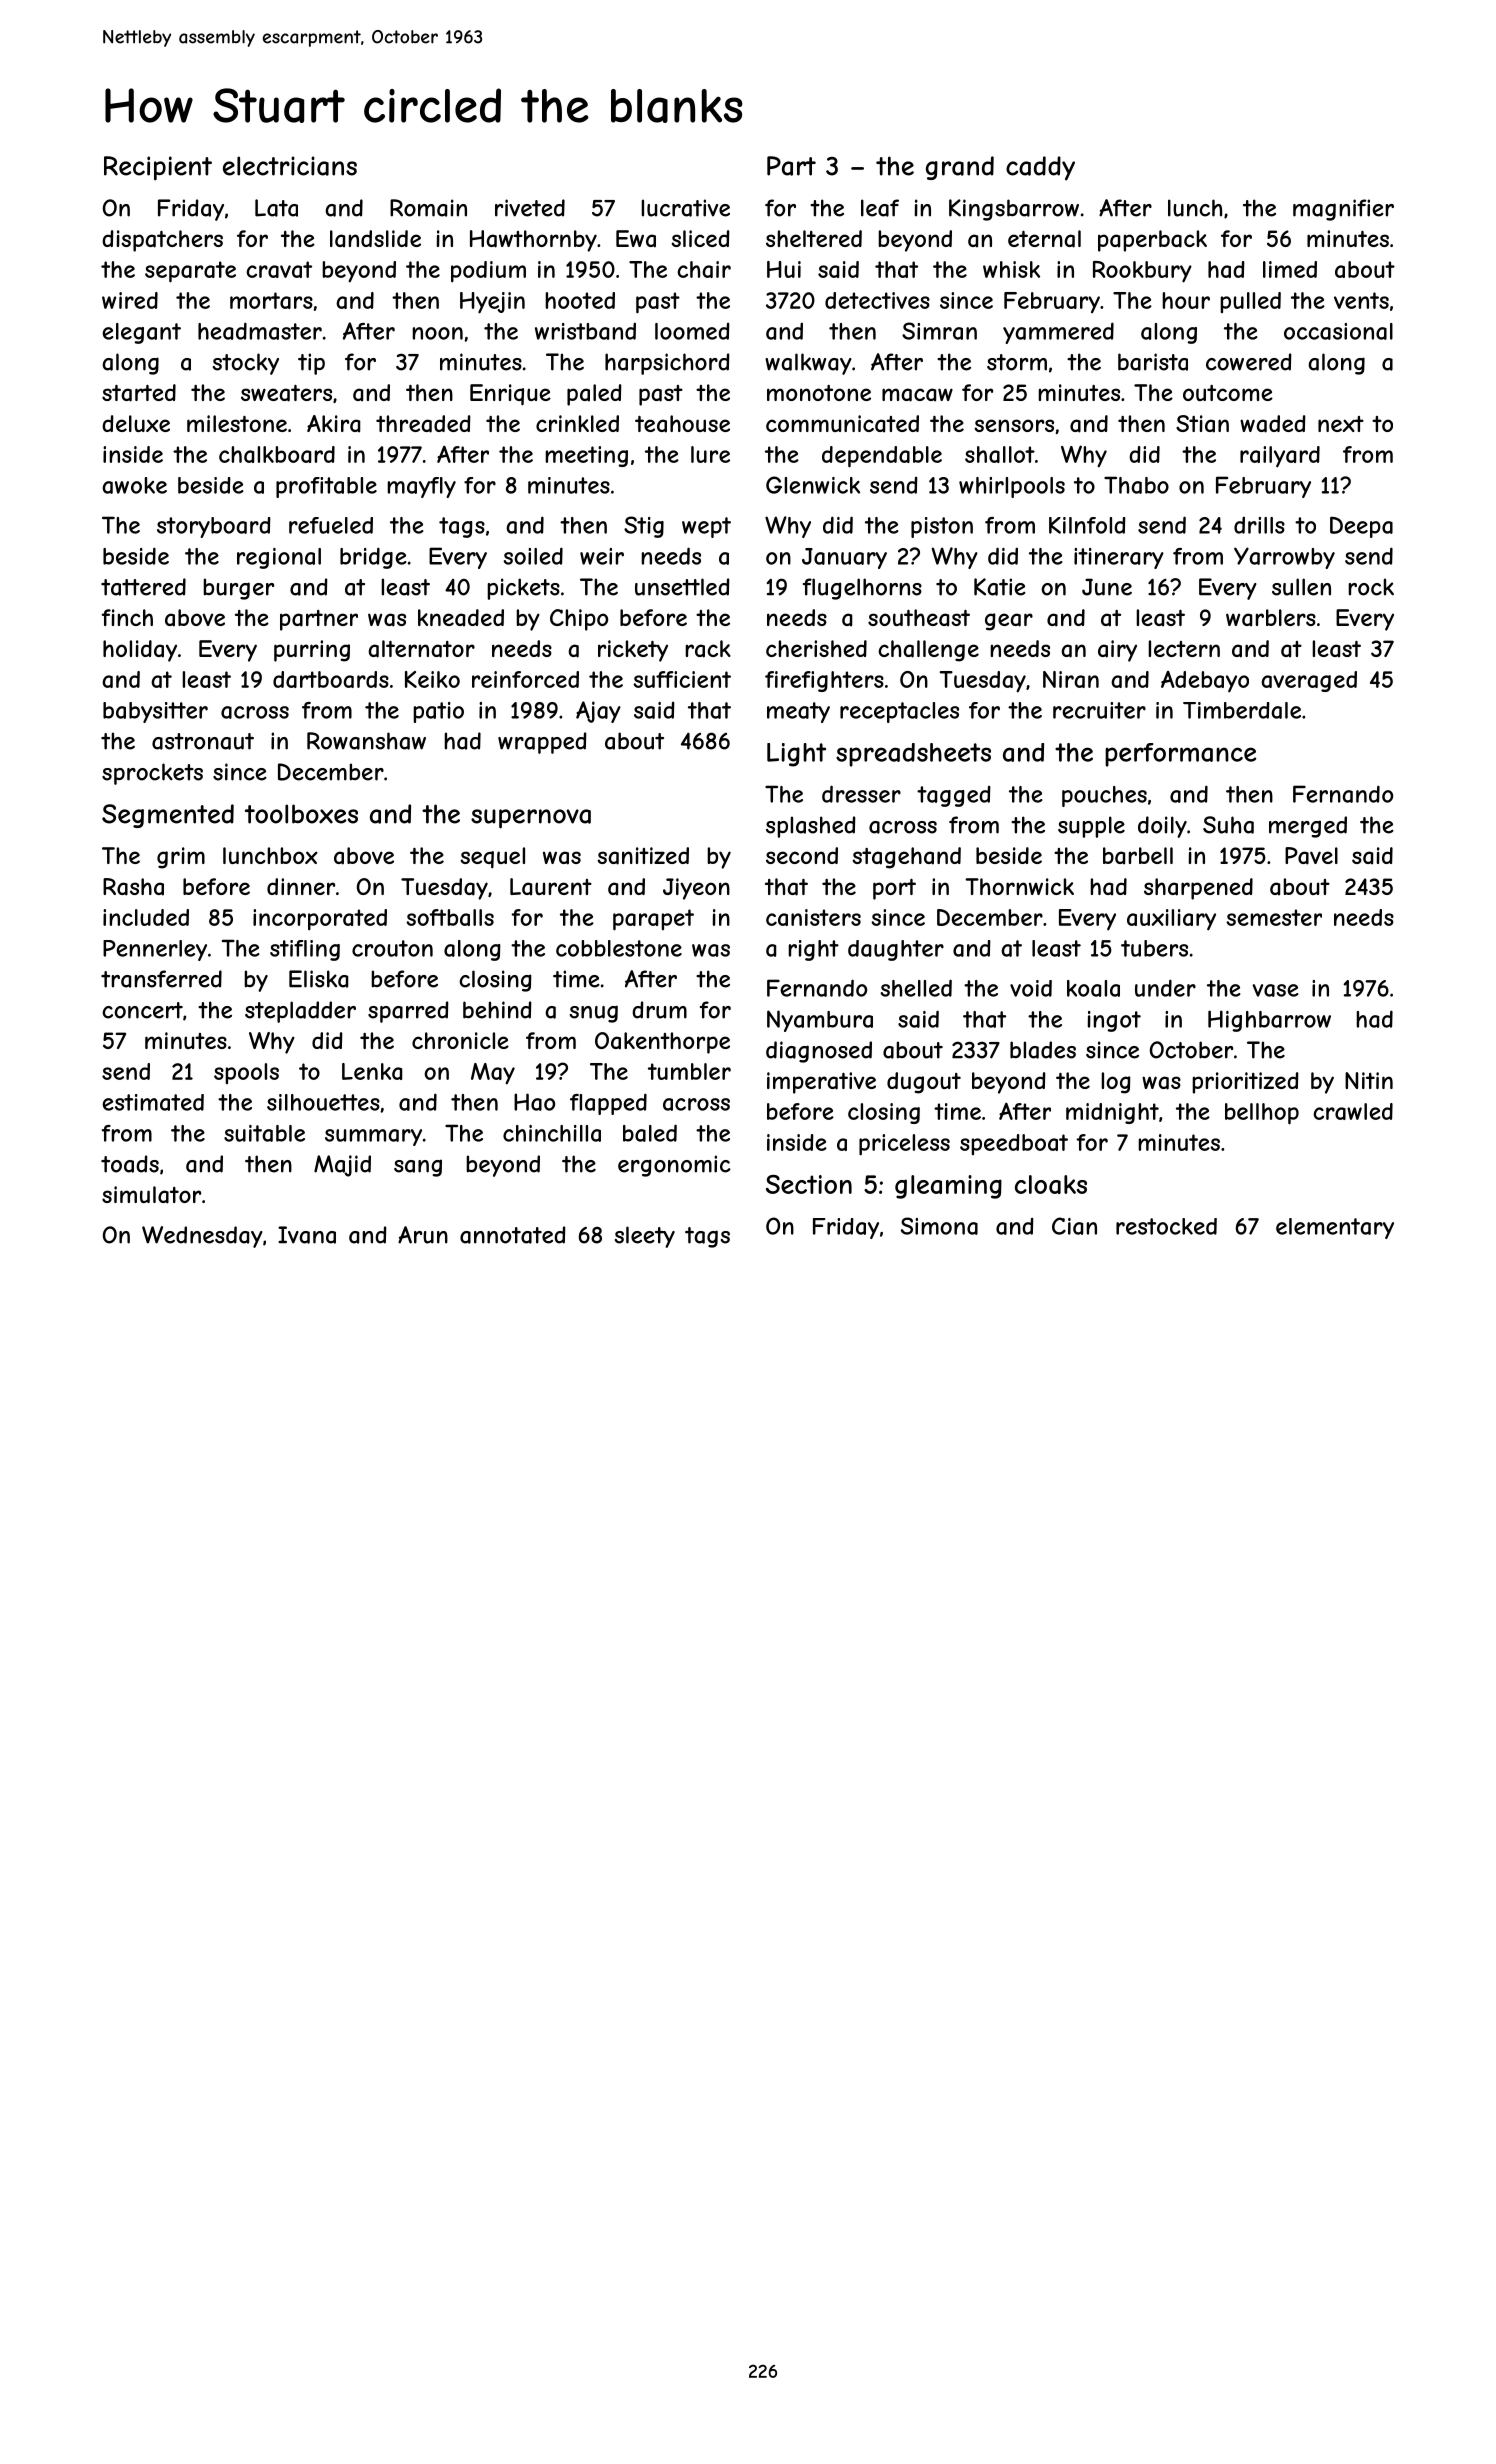  Describe the element at coordinates (1040, 168) in the screenshot. I see `caddy` at that location.
